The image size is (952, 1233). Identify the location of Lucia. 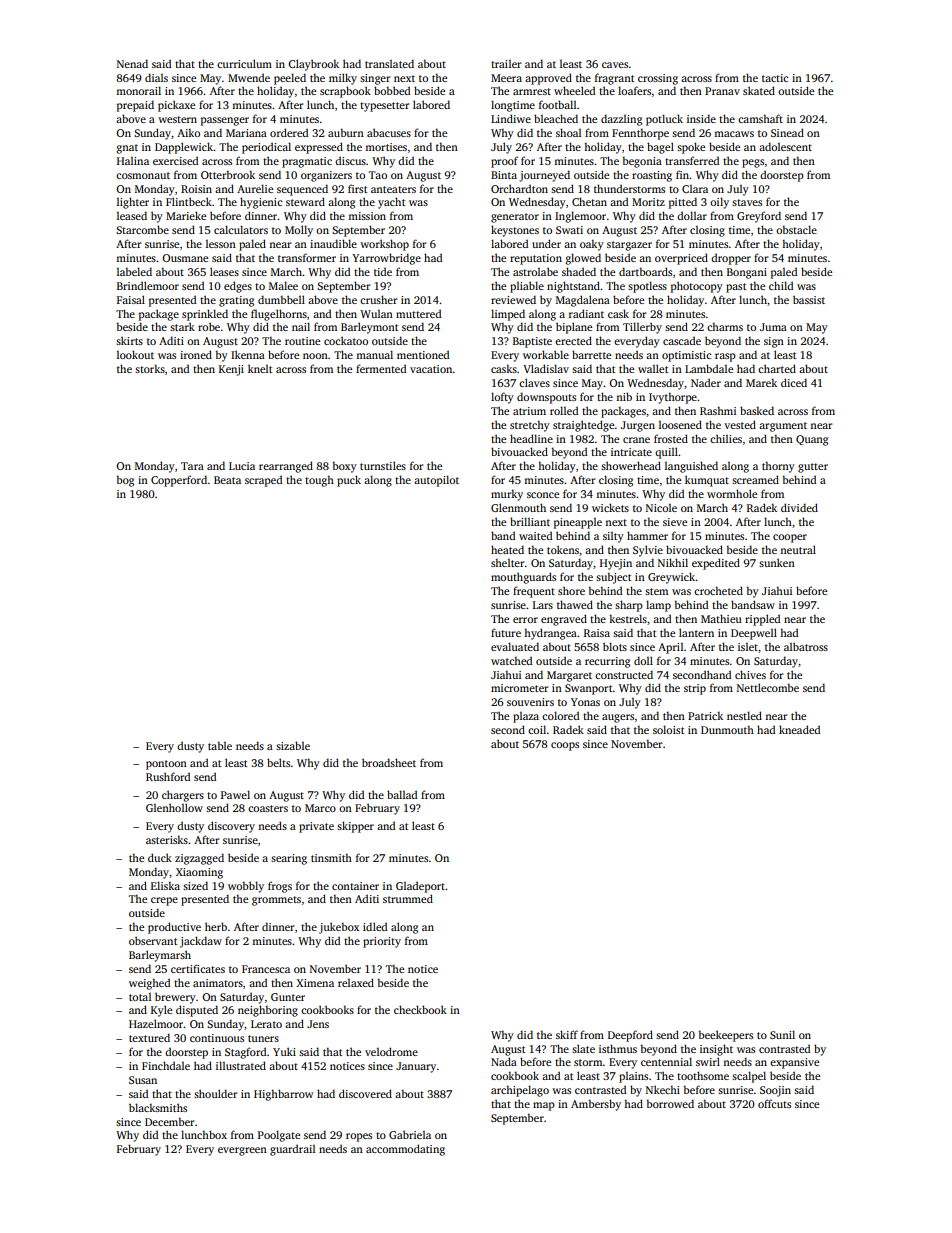
(242, 466).
